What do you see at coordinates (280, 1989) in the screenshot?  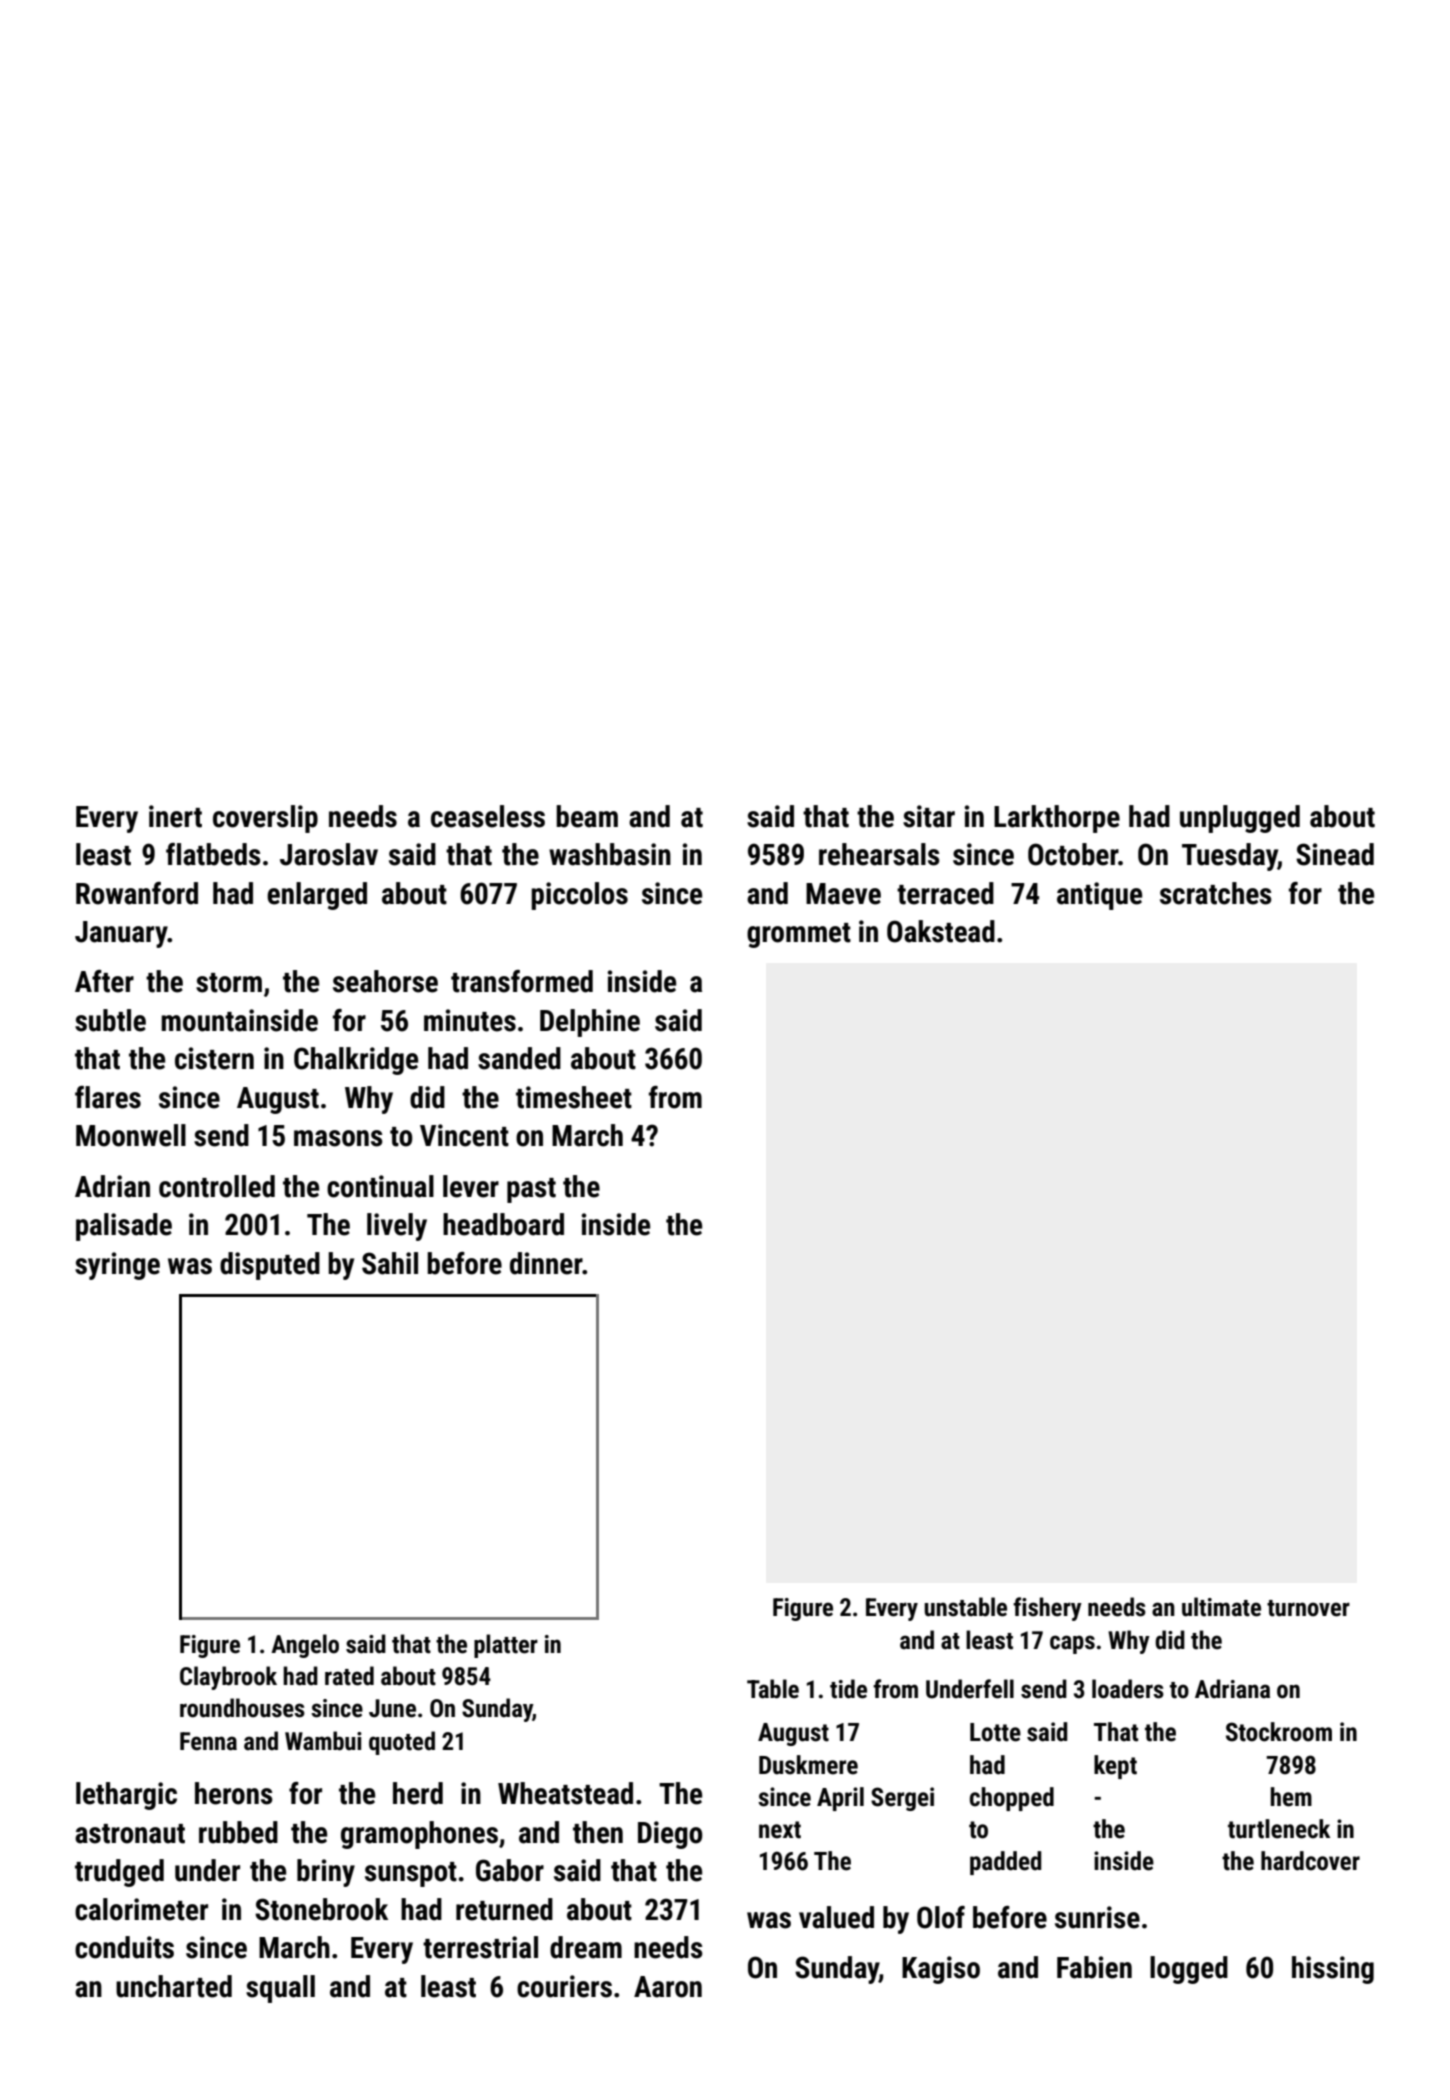 I see `squall` at bounding box center [280, 1989].
